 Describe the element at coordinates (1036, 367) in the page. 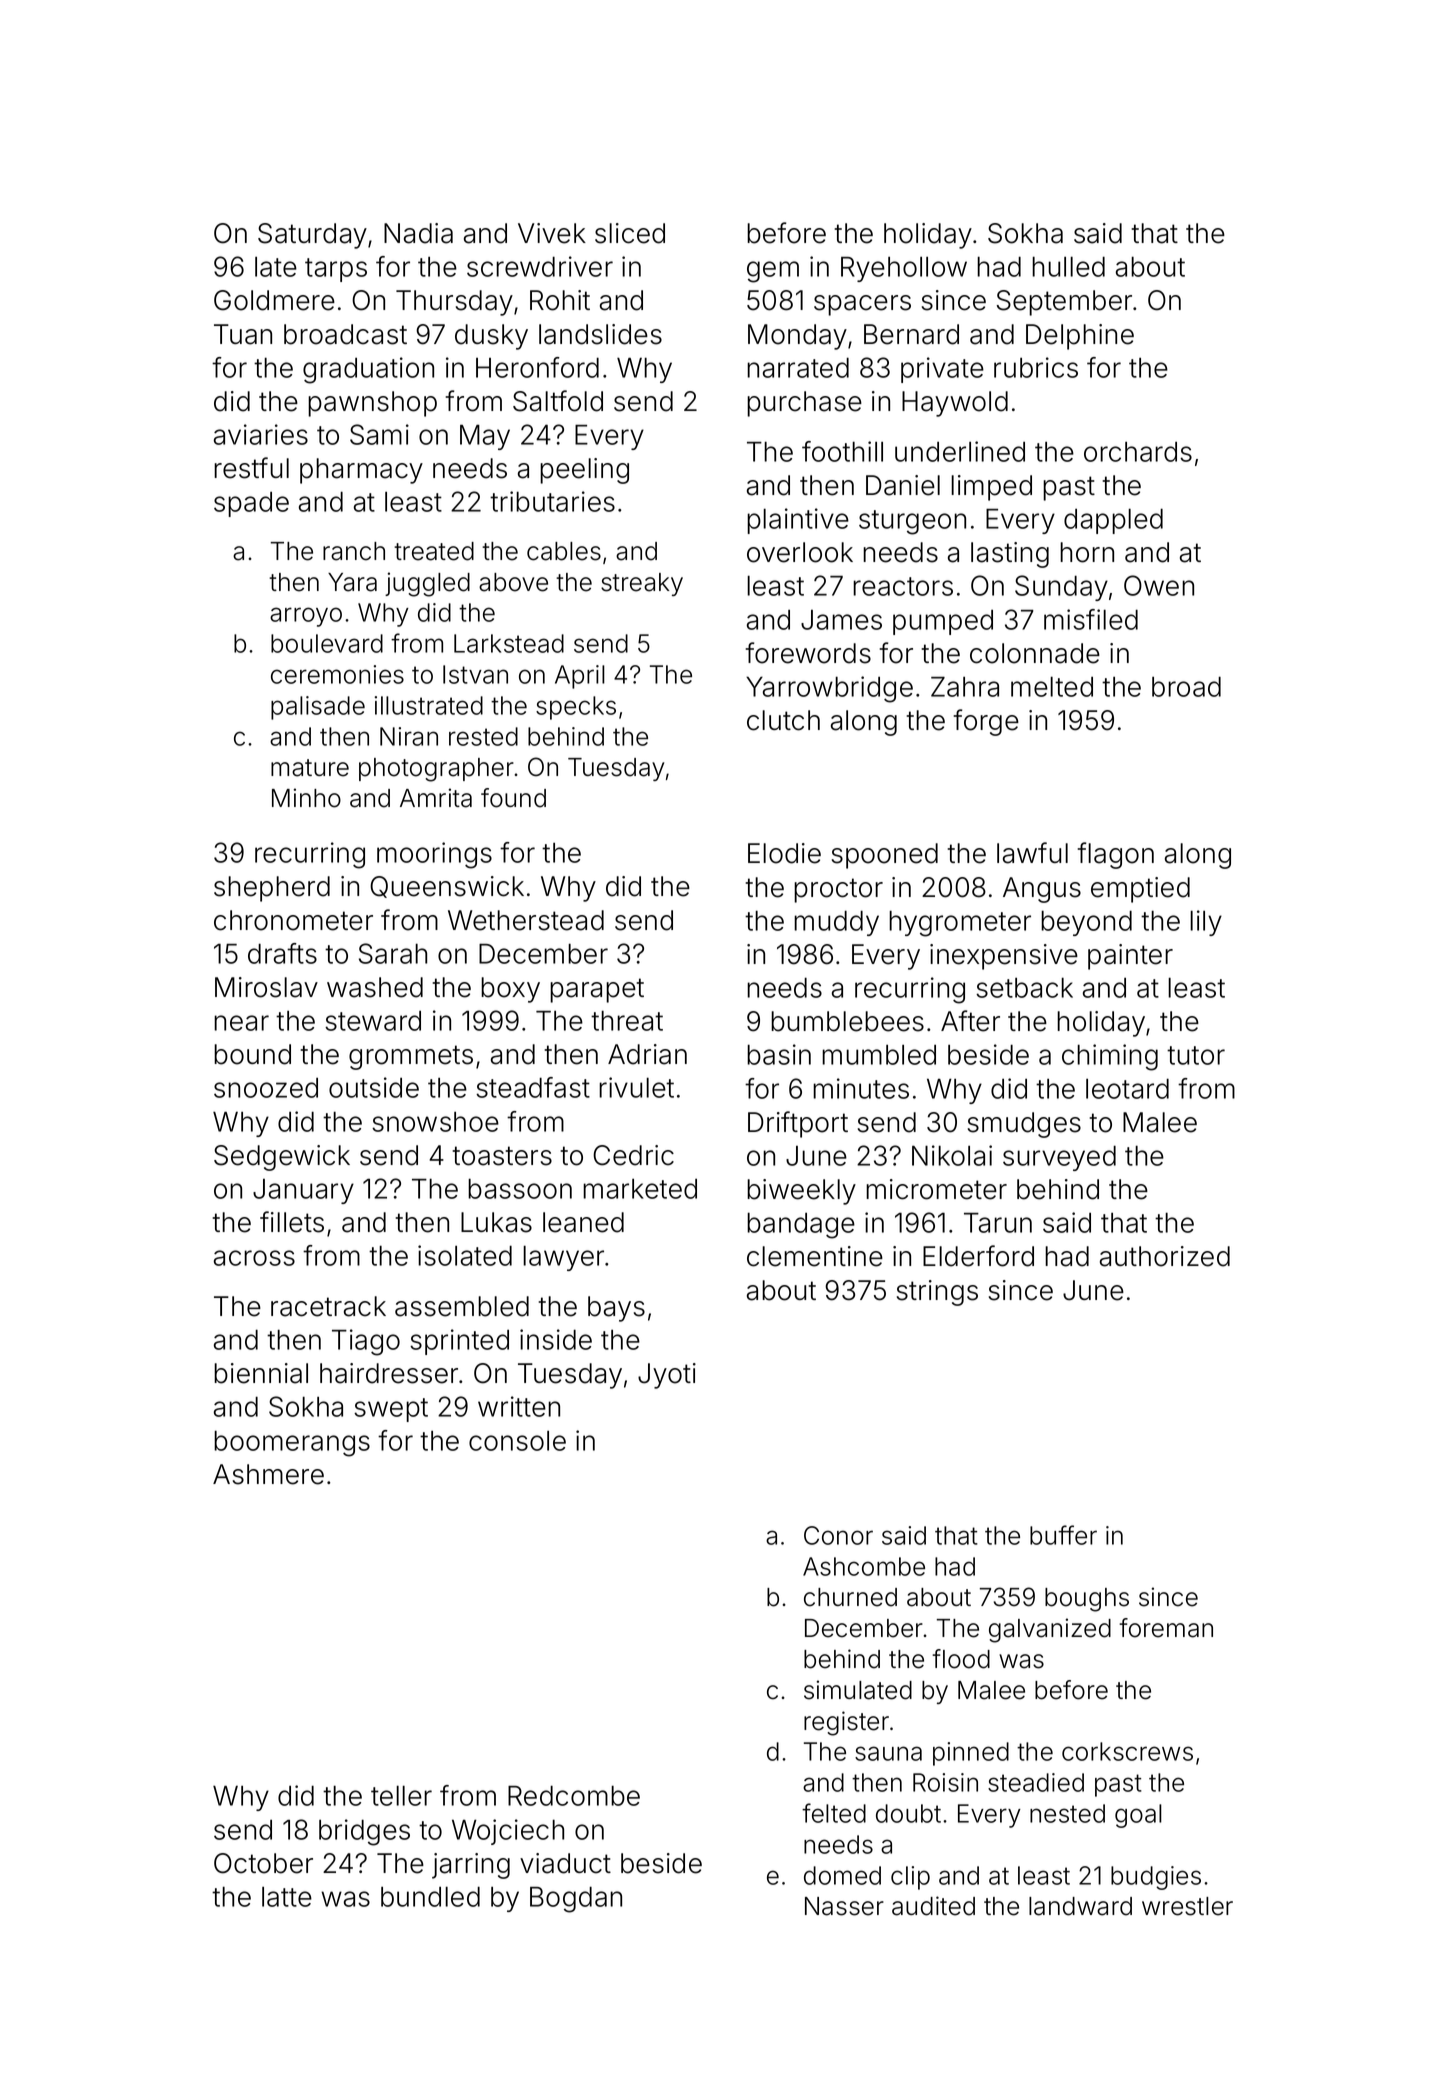

I see `rubrics` at that location.
